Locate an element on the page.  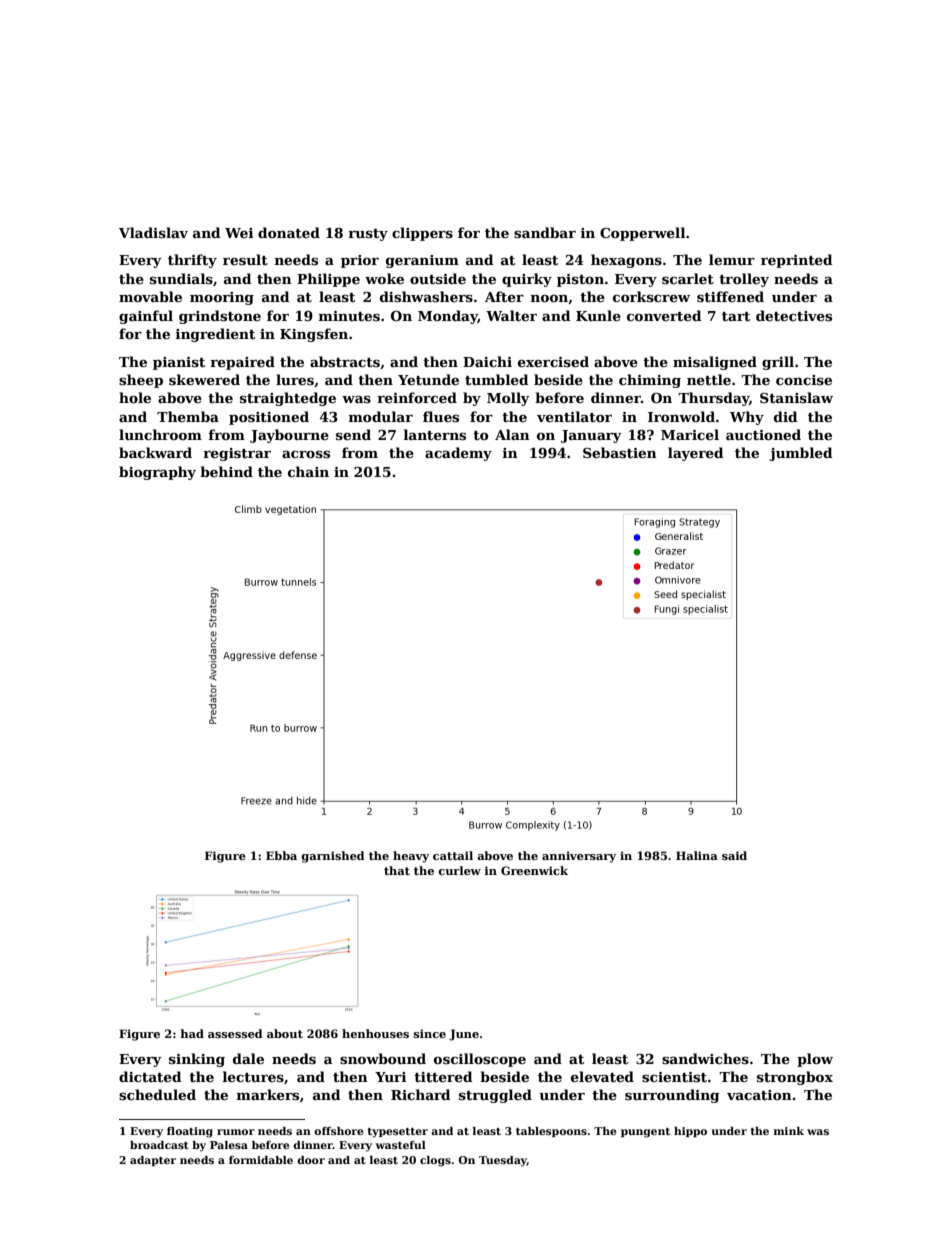
movable is located at coordinates (150, 296).
